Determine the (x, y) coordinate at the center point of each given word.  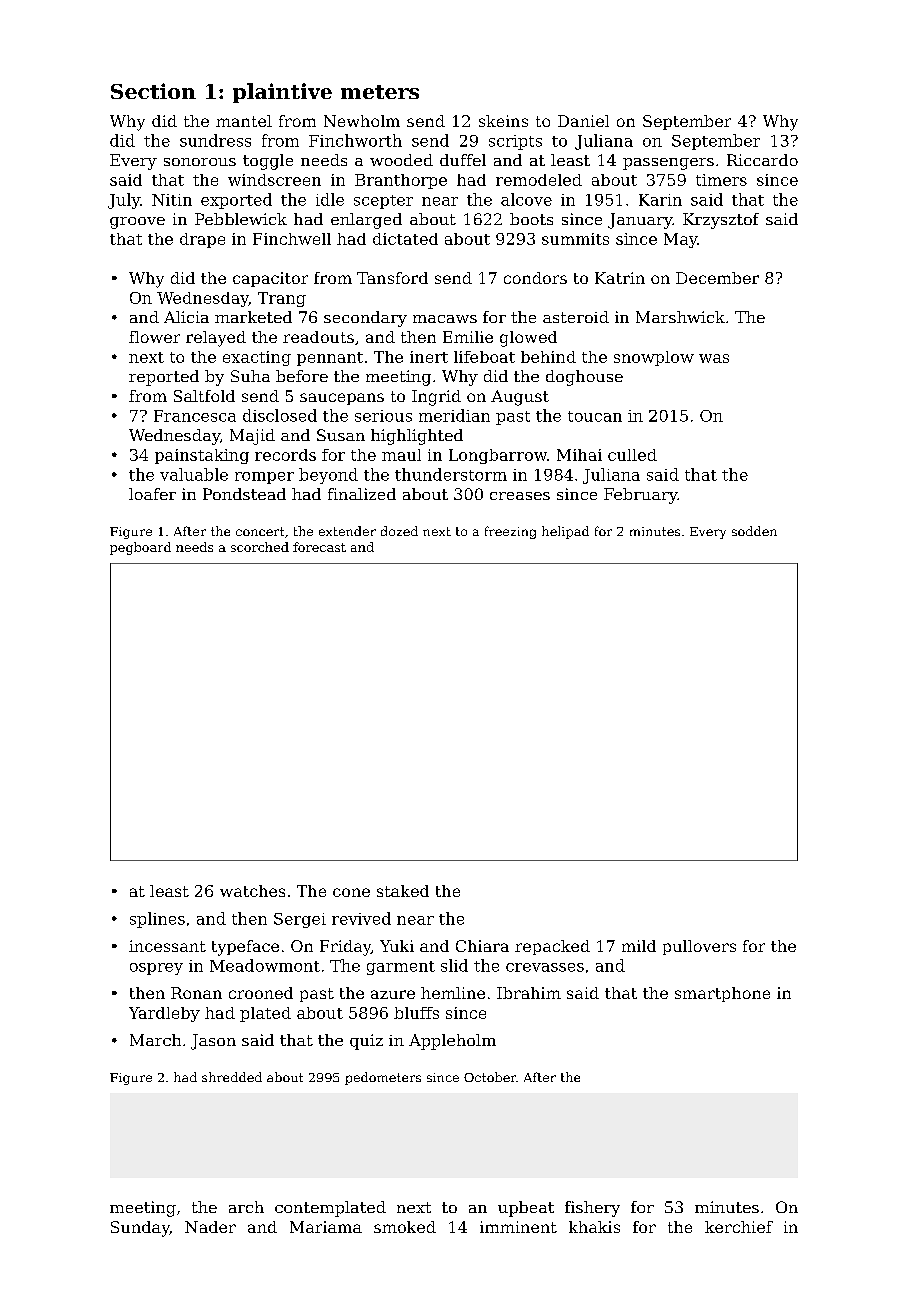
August (520, 398)
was (714, 358)
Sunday (140, 1229)
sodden (754, 531)
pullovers (699, 947)
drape (202, 240)
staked (403, 891)
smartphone (722, 994)
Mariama (326, 1227)
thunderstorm (451, 474)
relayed (216, 339)
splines (157, 920)
